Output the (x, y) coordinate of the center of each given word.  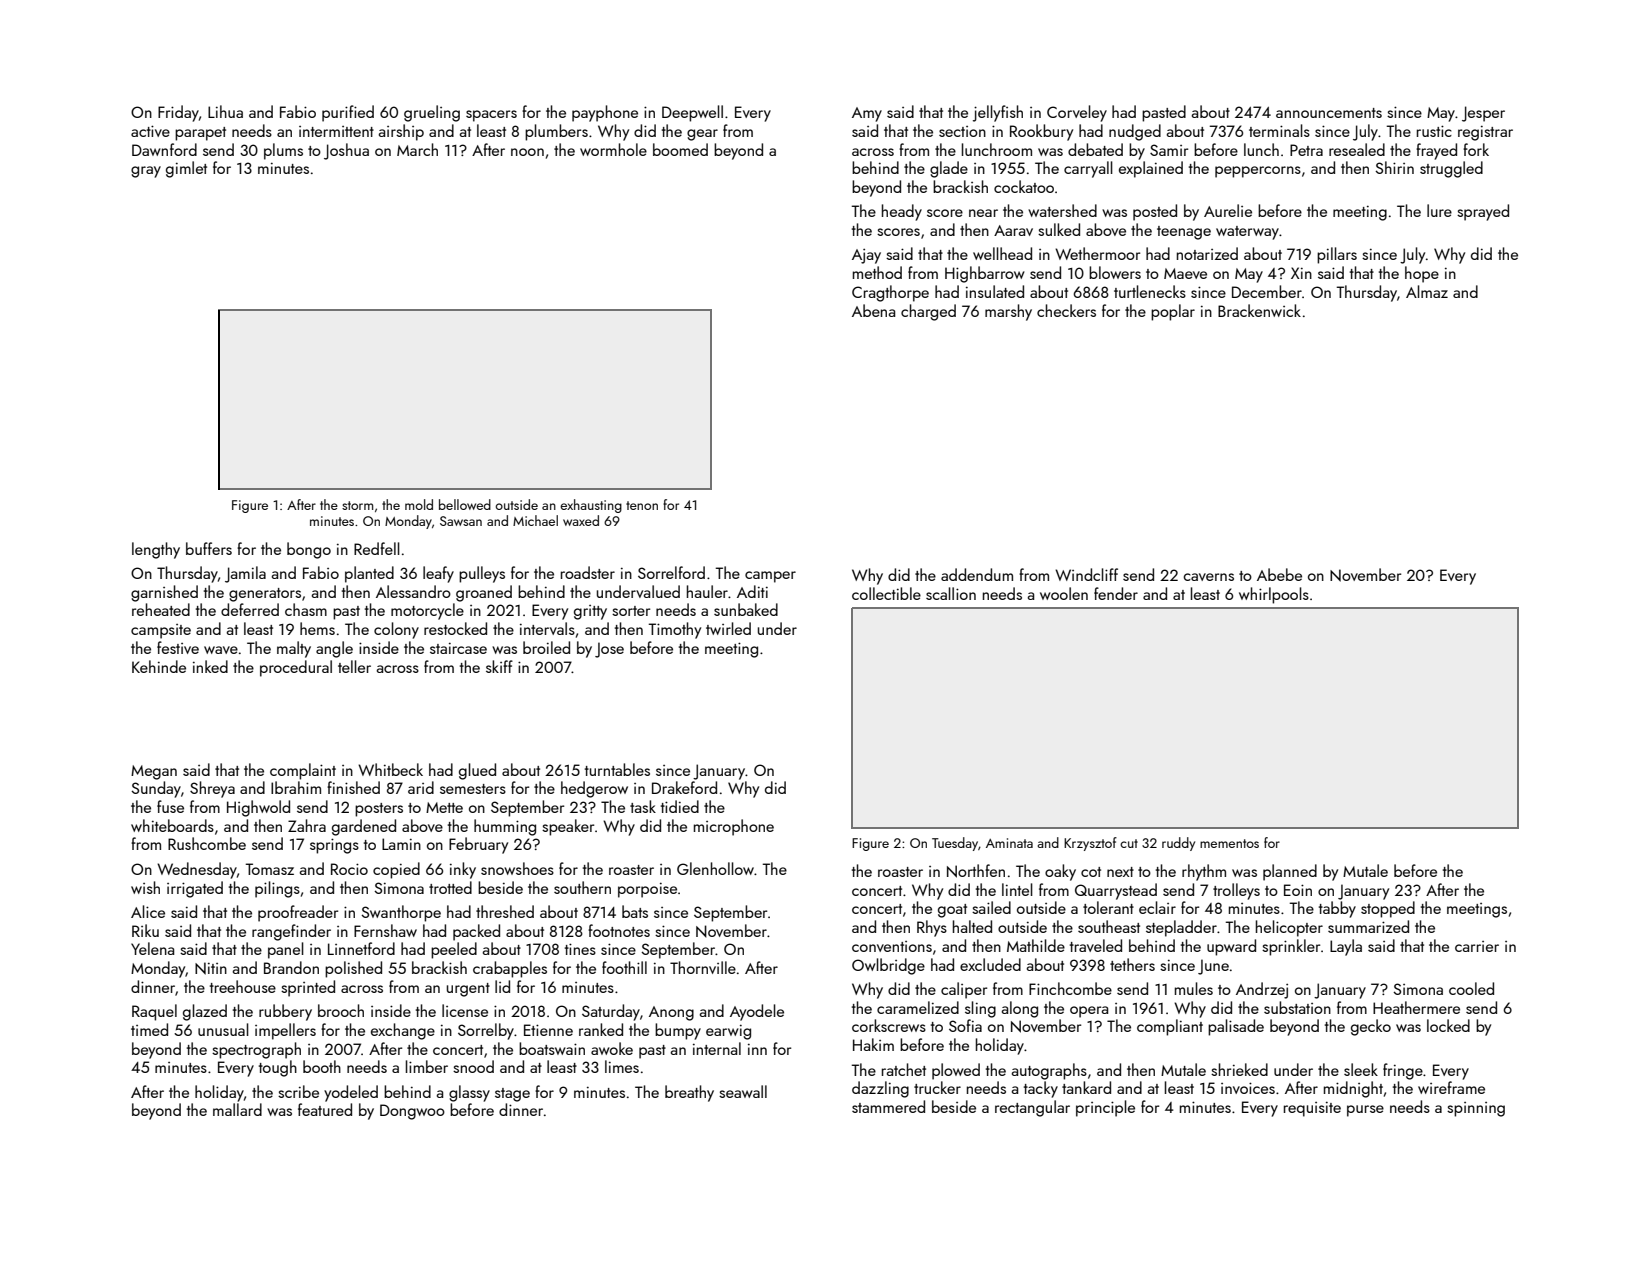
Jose (609, 650)
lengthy (156, 550)
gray (146, 172)
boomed (680, 149)
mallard (237, 1109)
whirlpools (1274, 595)
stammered (888, 1106)
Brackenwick (1259, 310)
